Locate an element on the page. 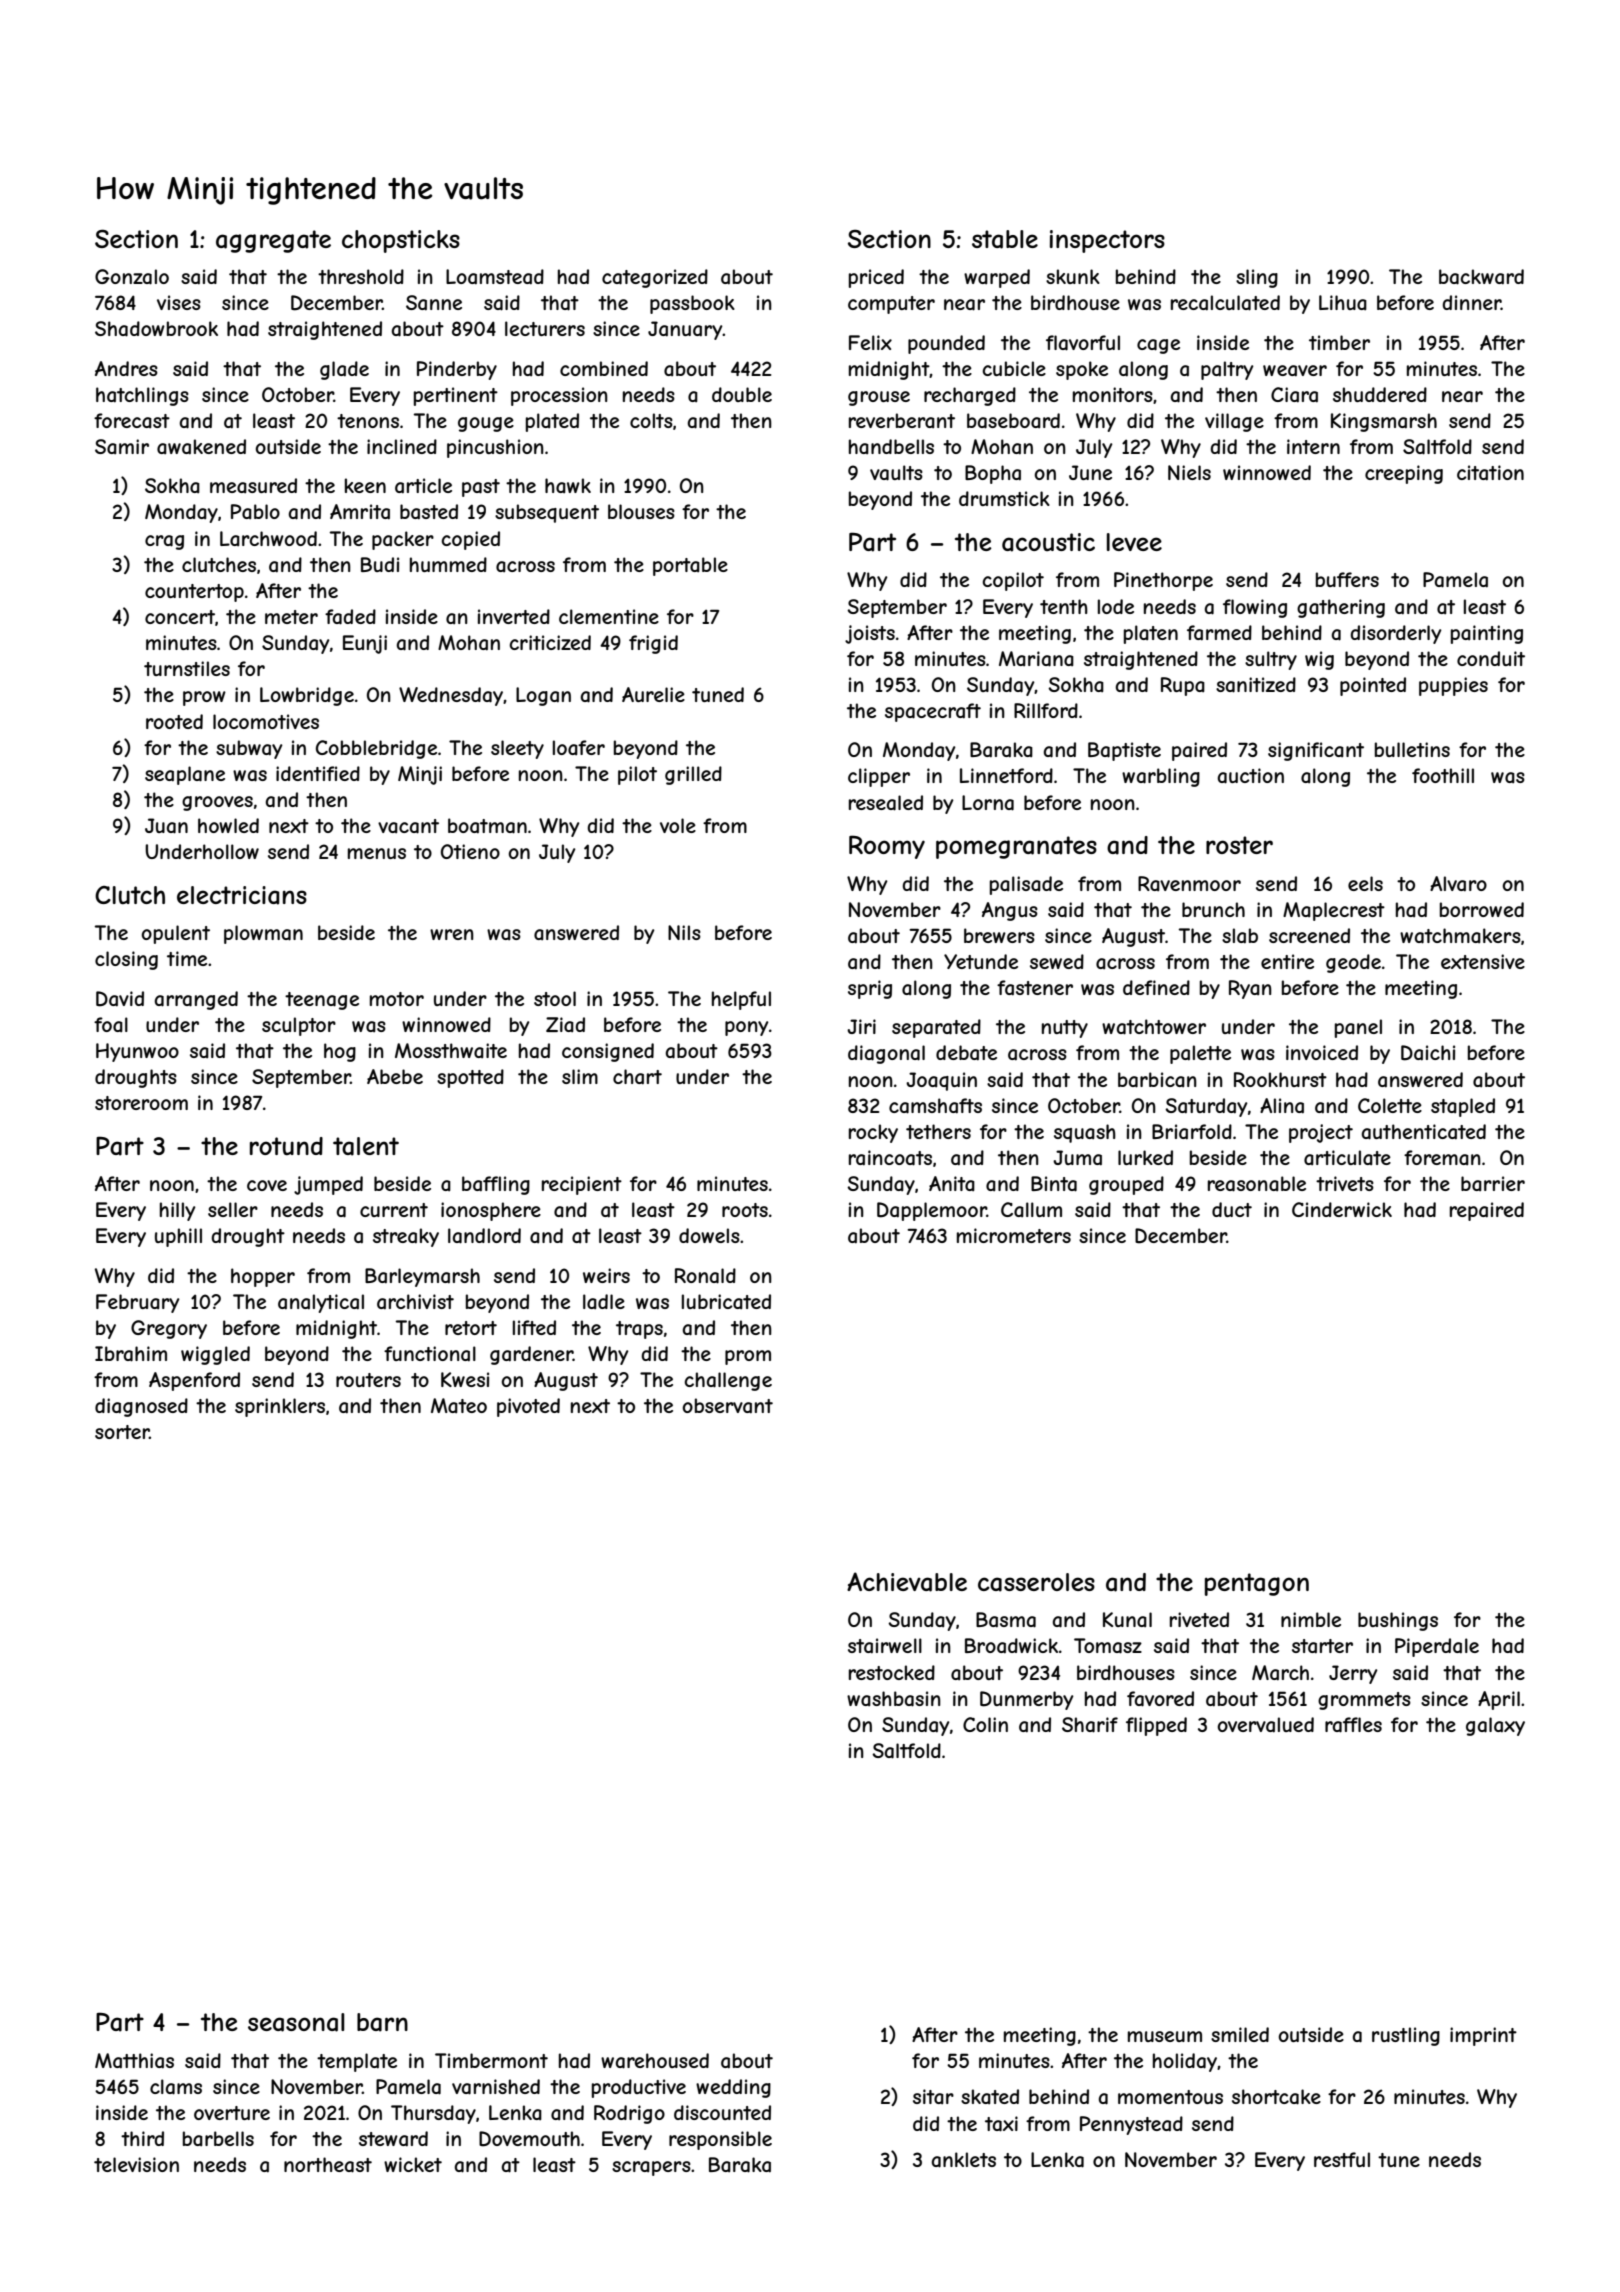 The width and height of the image is (1620, 2292). bushings is located at coordinates (1398, 1621).
